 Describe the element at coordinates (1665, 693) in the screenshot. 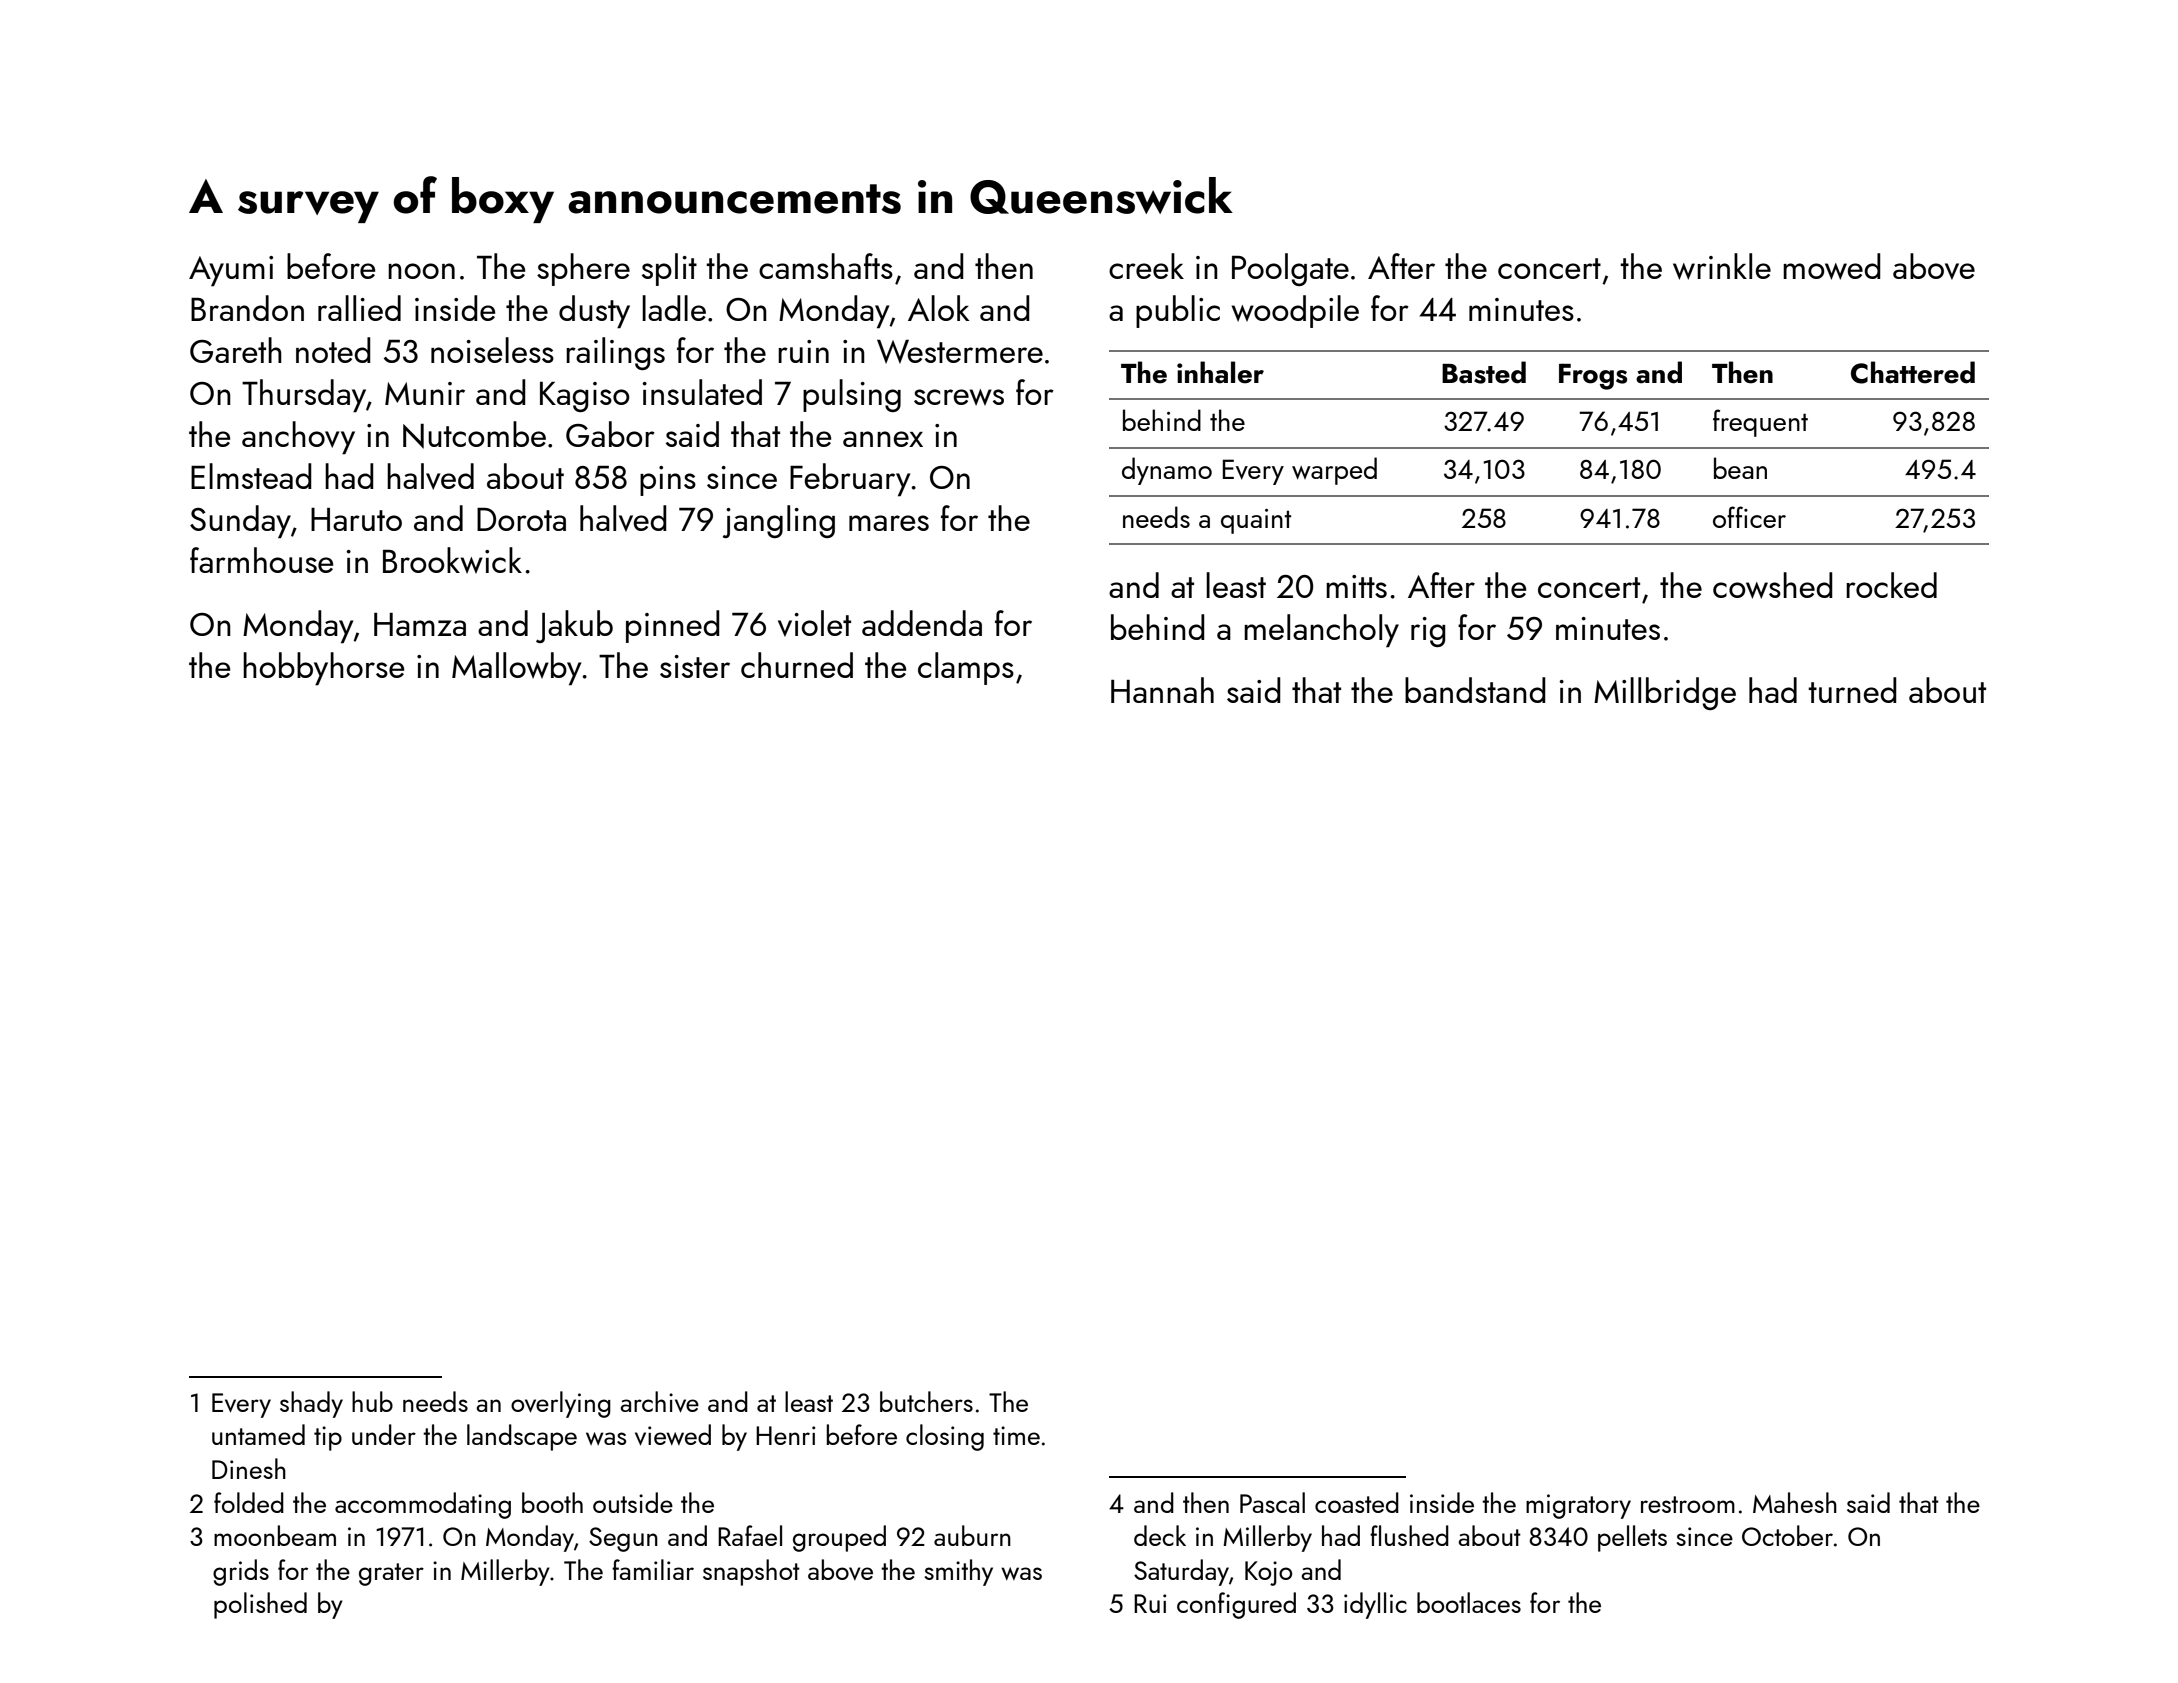

I see `Millbridge` at that location.
